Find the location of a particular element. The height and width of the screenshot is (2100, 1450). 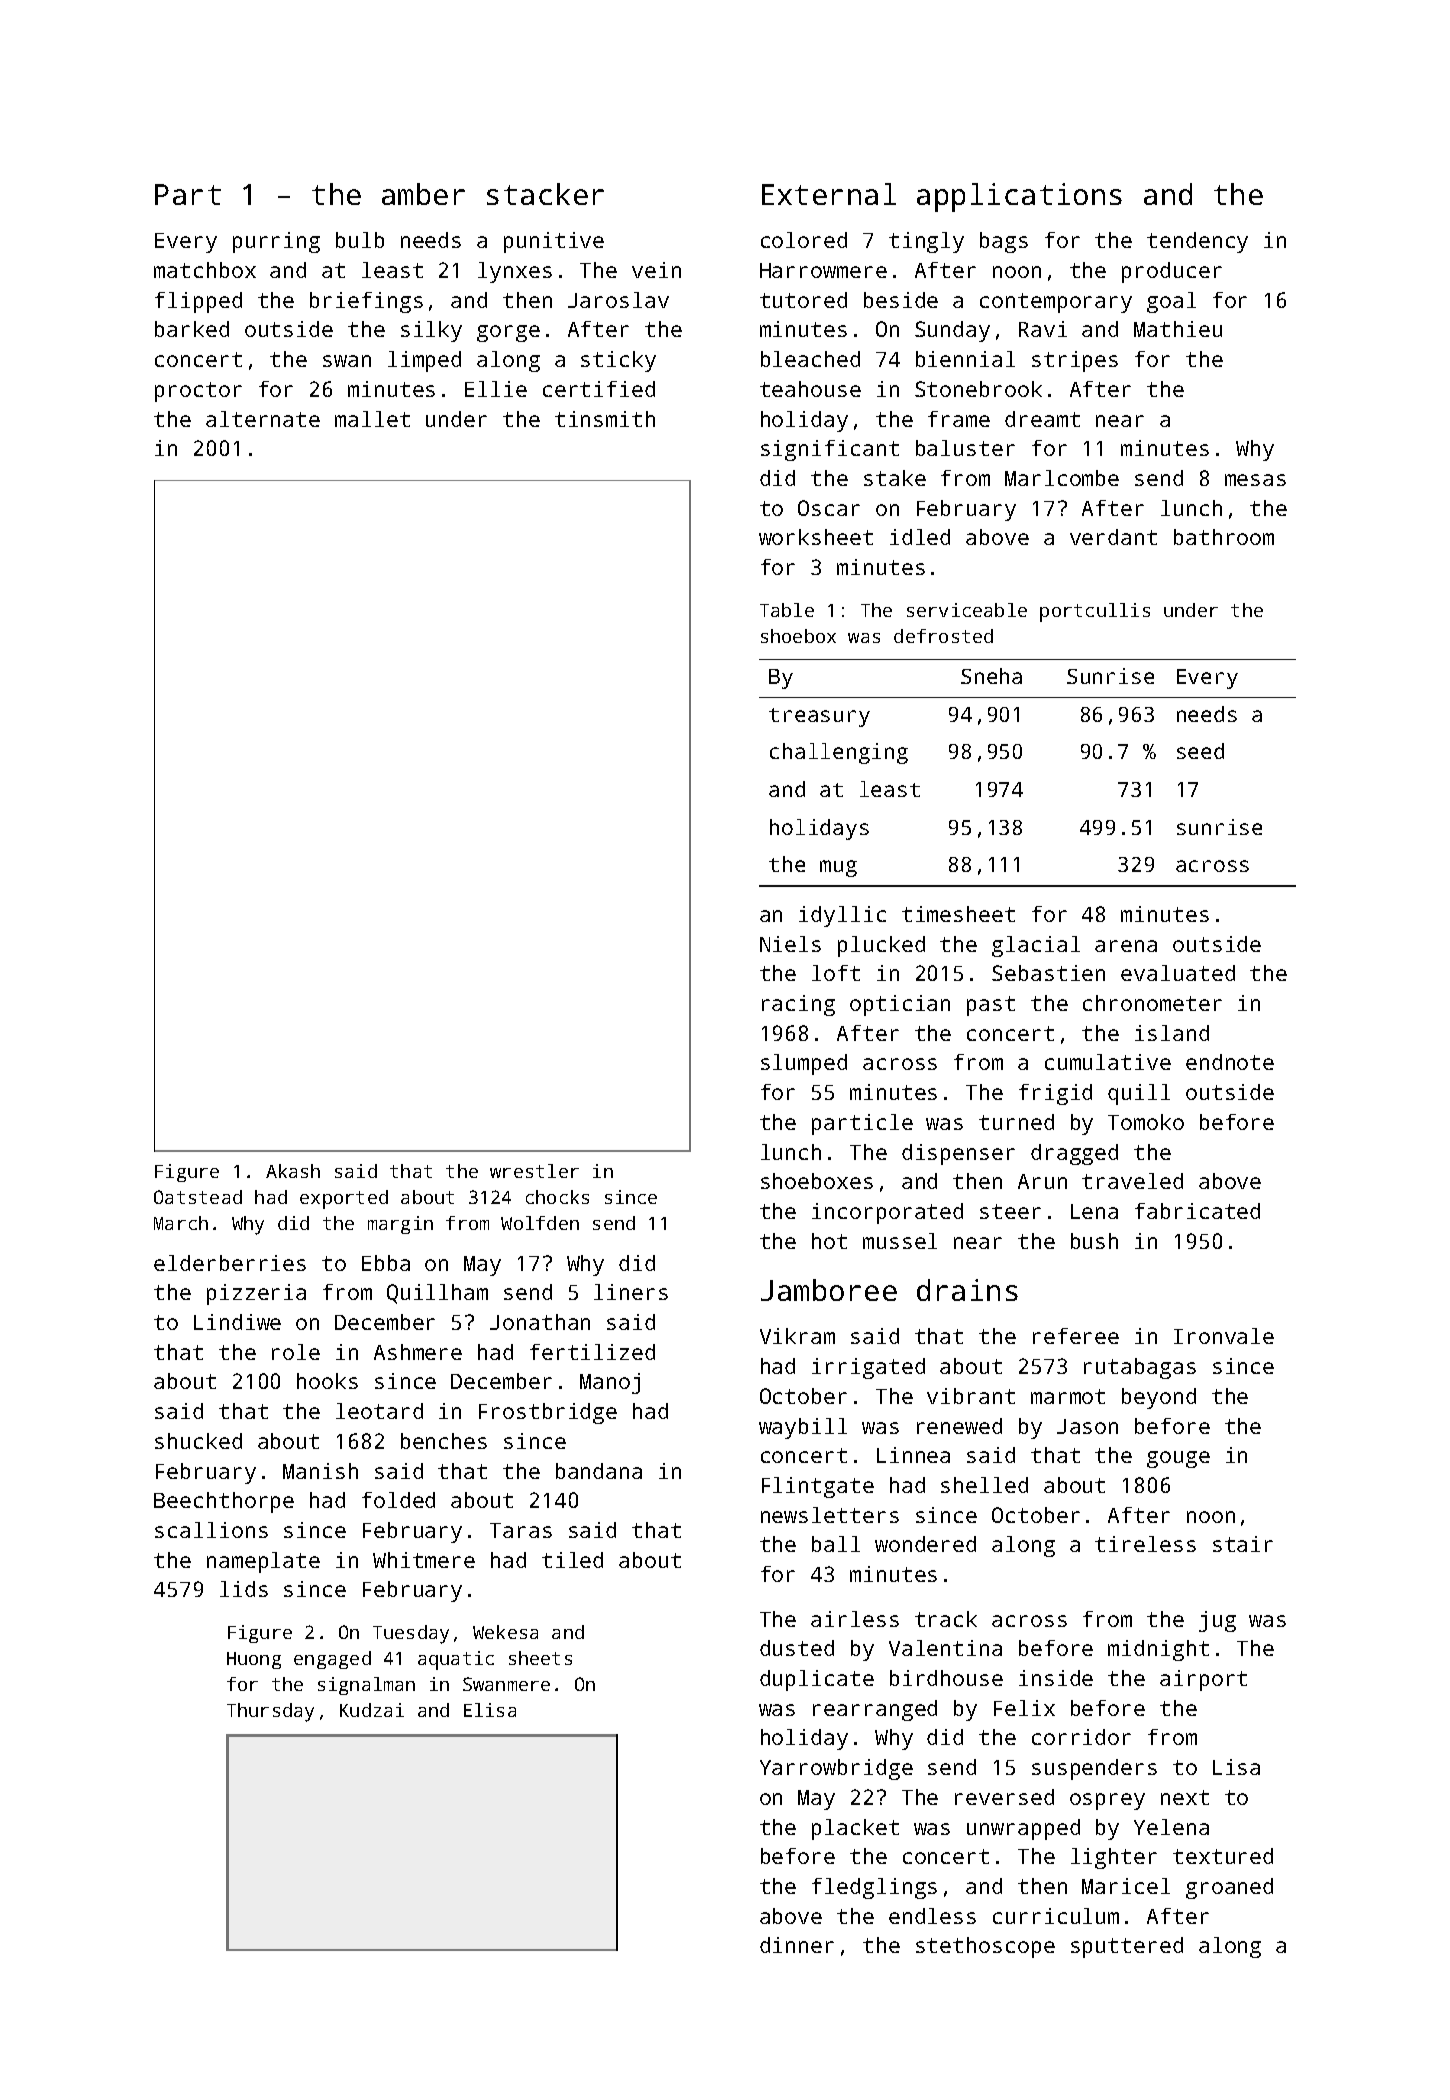

wrestler is located at coordinates (534, 1171).
